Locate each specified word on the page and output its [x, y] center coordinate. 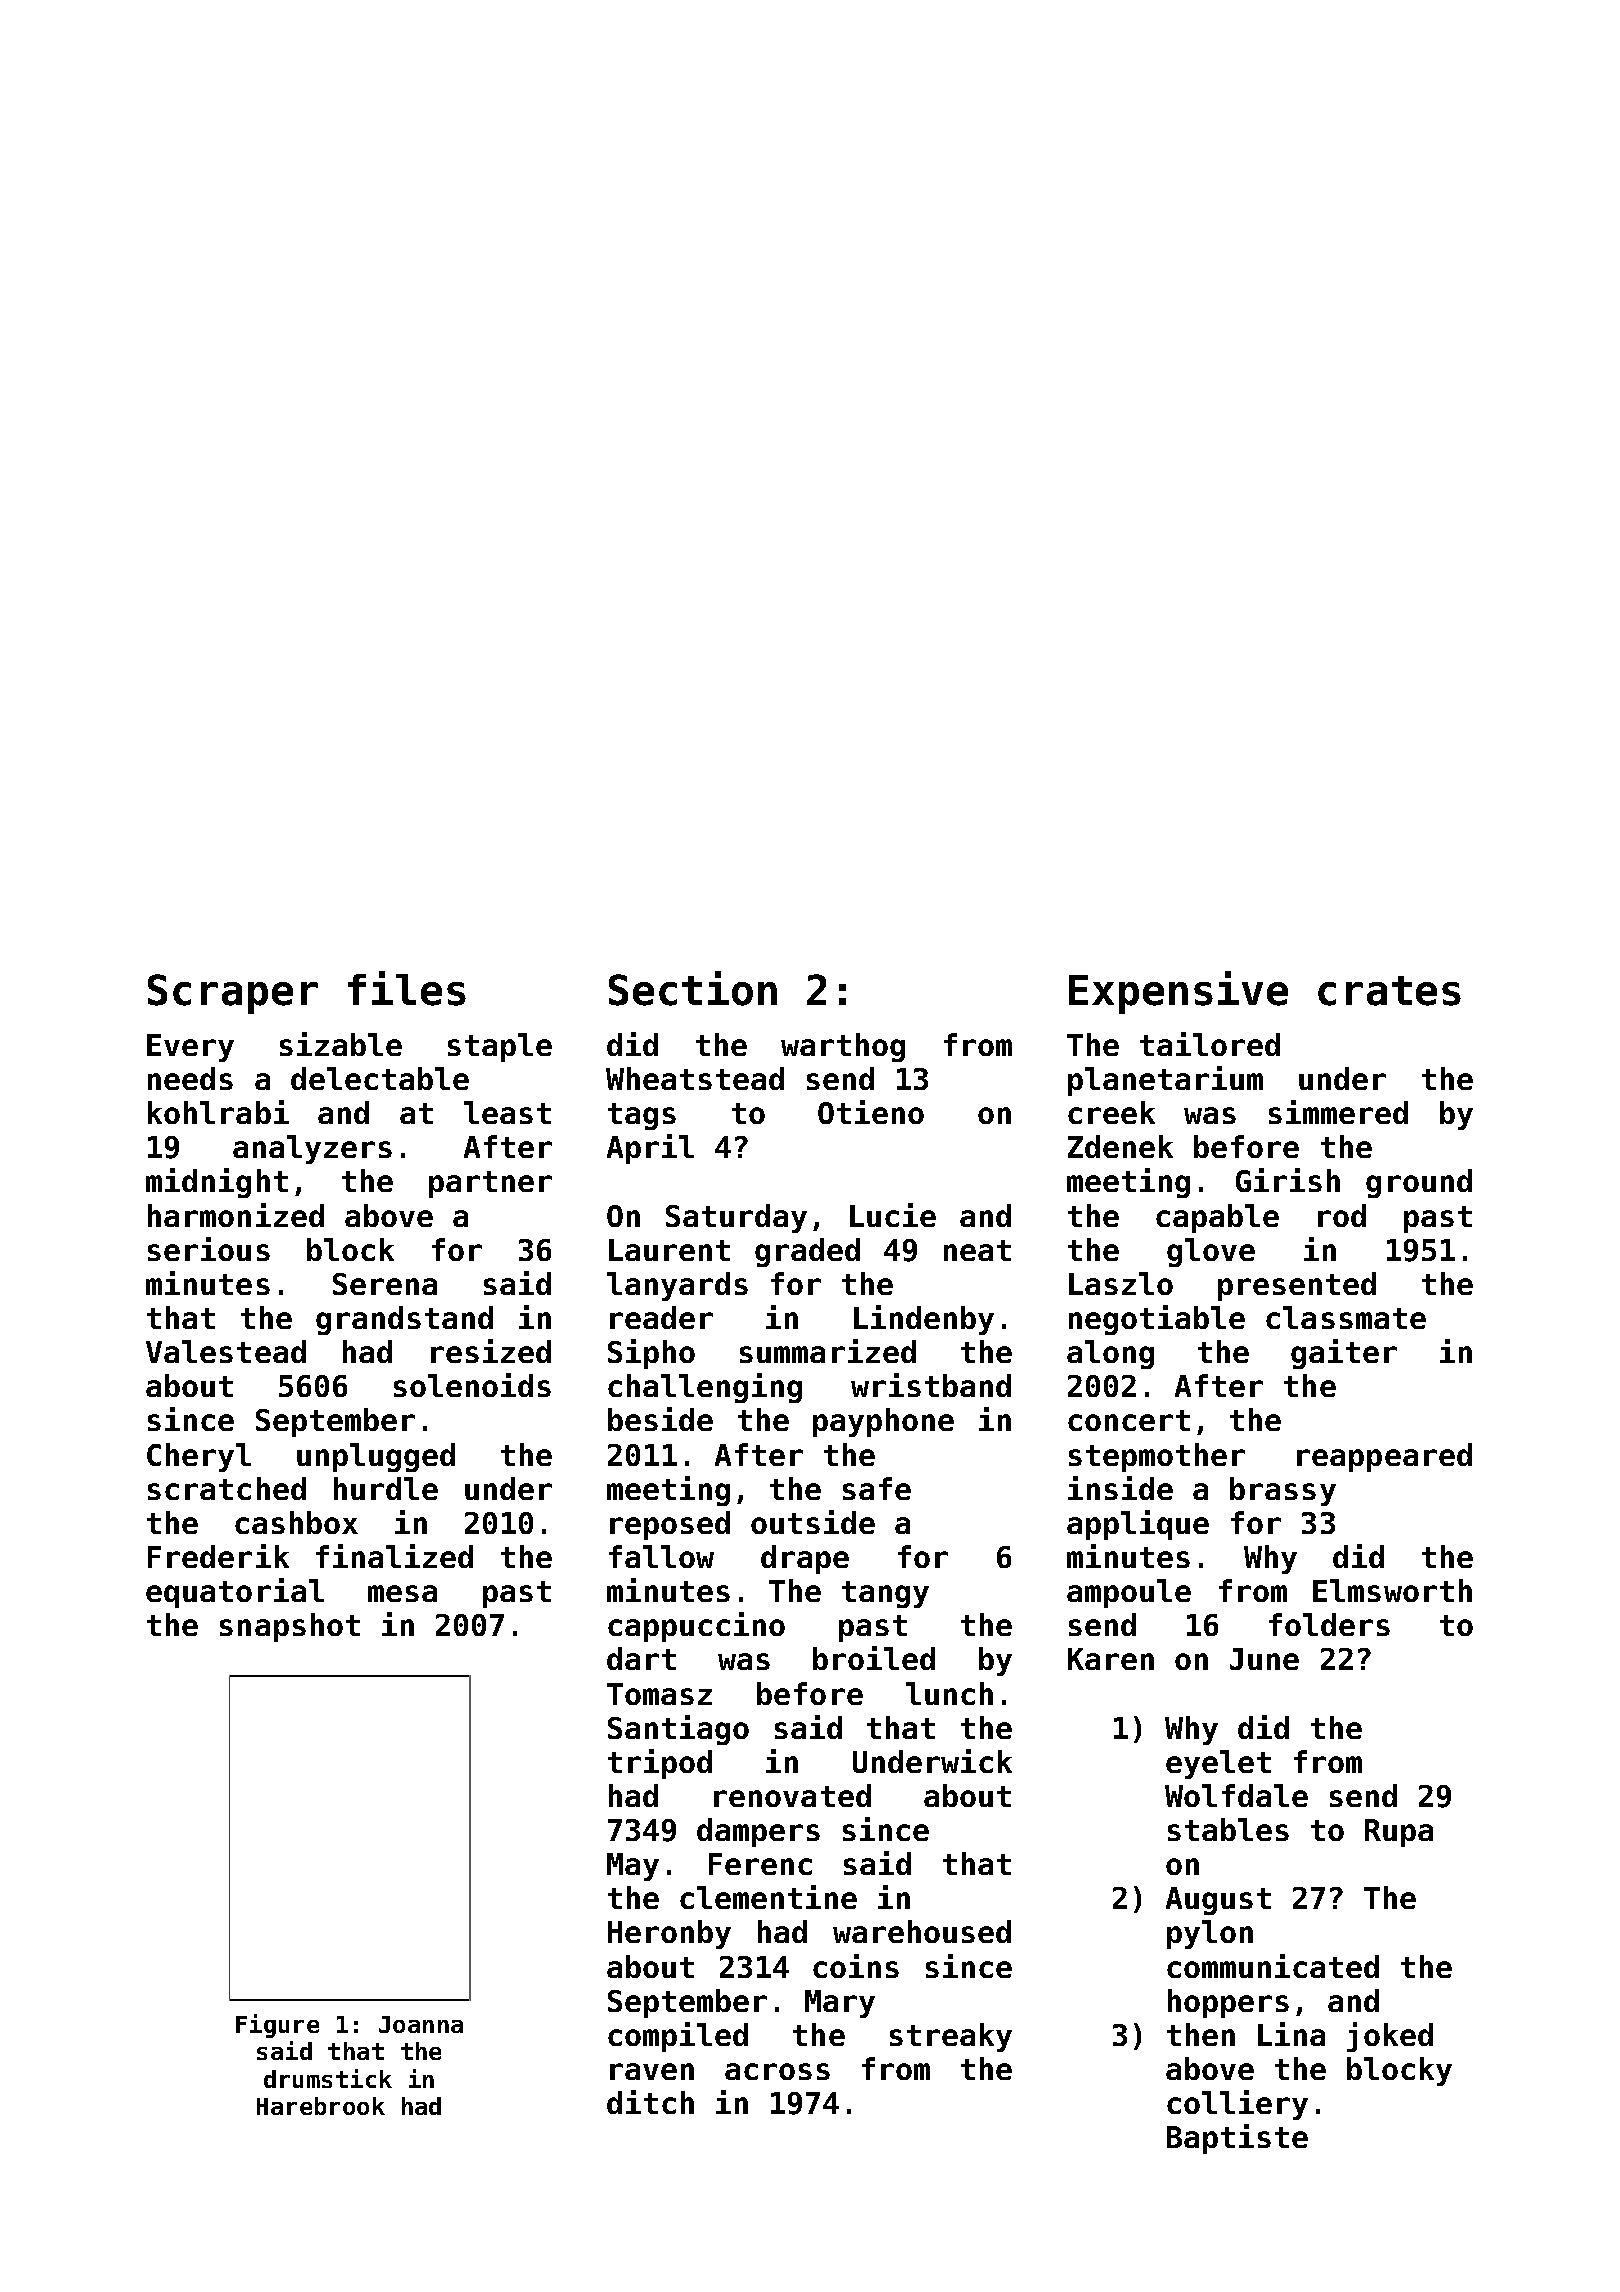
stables [1228, 1829]
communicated [1273, 1966]
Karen [1111, 1659]
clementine [768, 1897]
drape [805, 1559]
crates [1389, 991]
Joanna [421, 2024]
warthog [843, 1047]
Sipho [651, 1354]
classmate [1346, 1317]
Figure [277, 2026]
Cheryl [199, 1457]
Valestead [226, 1351]
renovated [792, 1795]
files [407, 988]
